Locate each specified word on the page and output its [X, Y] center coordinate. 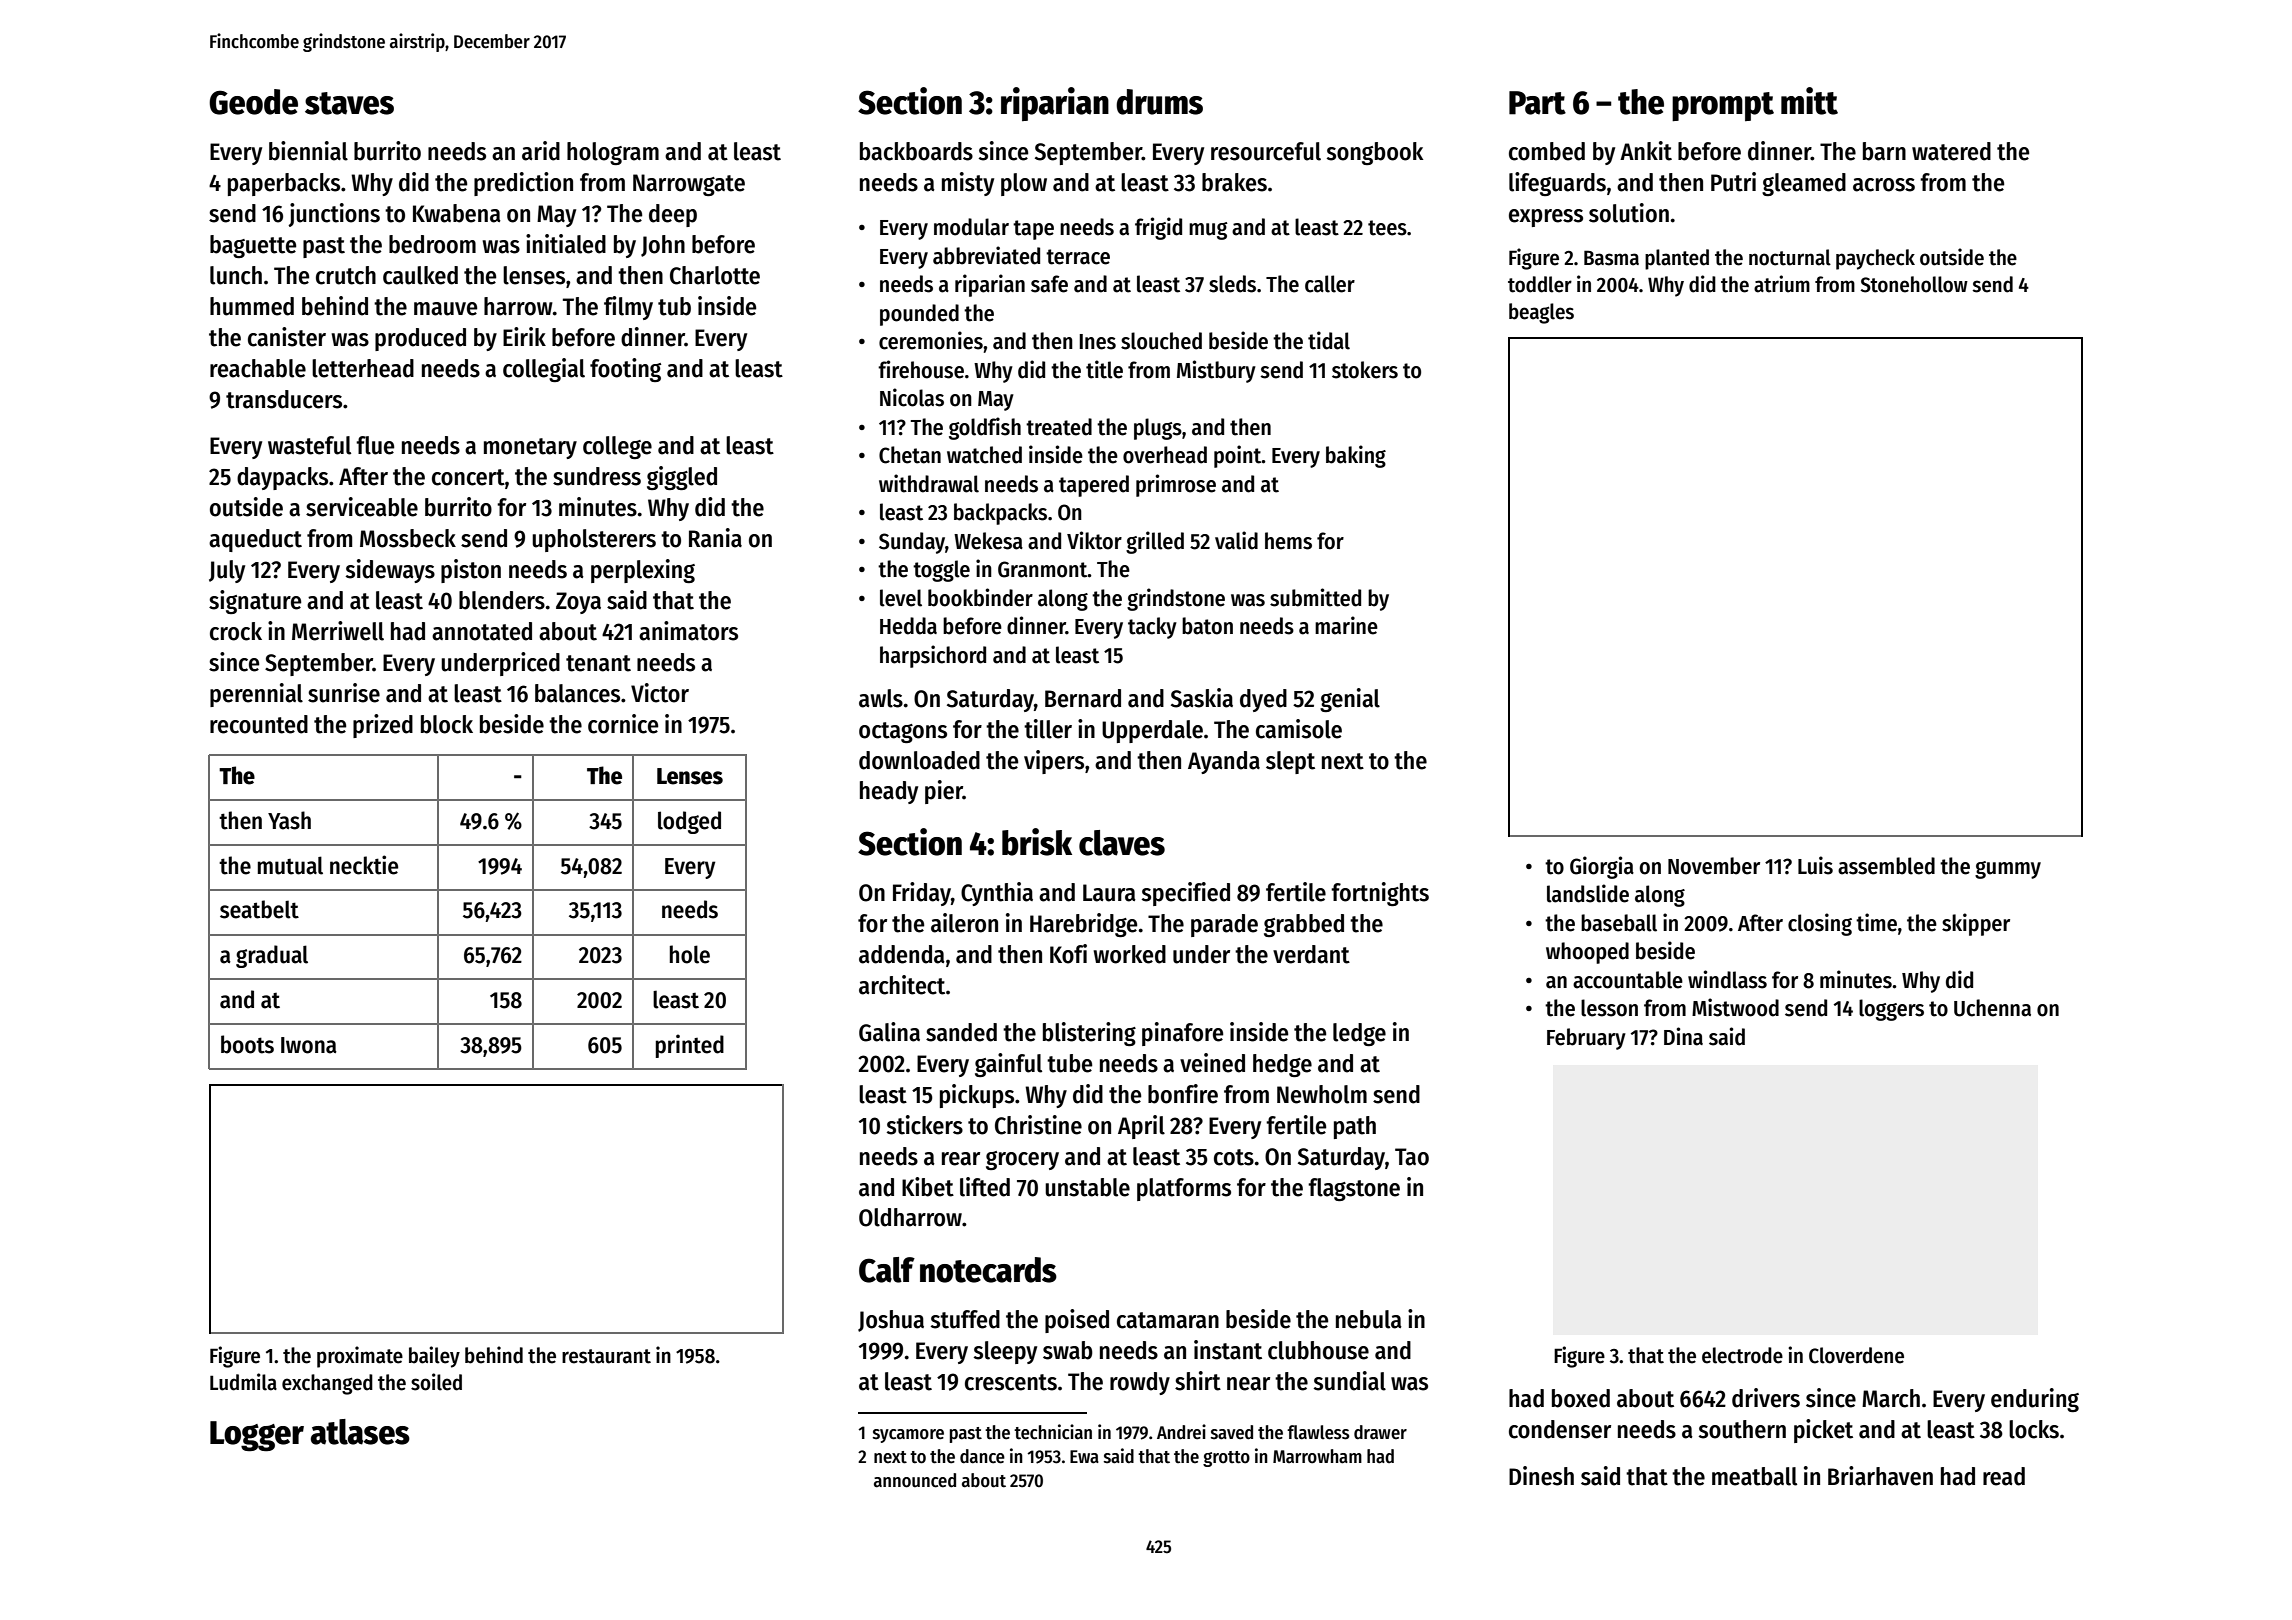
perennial [256, 695]
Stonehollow [1914, 284]
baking [1356, 456]
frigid [1158, 228]
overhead [1165, 455]
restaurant [606, 1356]
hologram [613, 153]
